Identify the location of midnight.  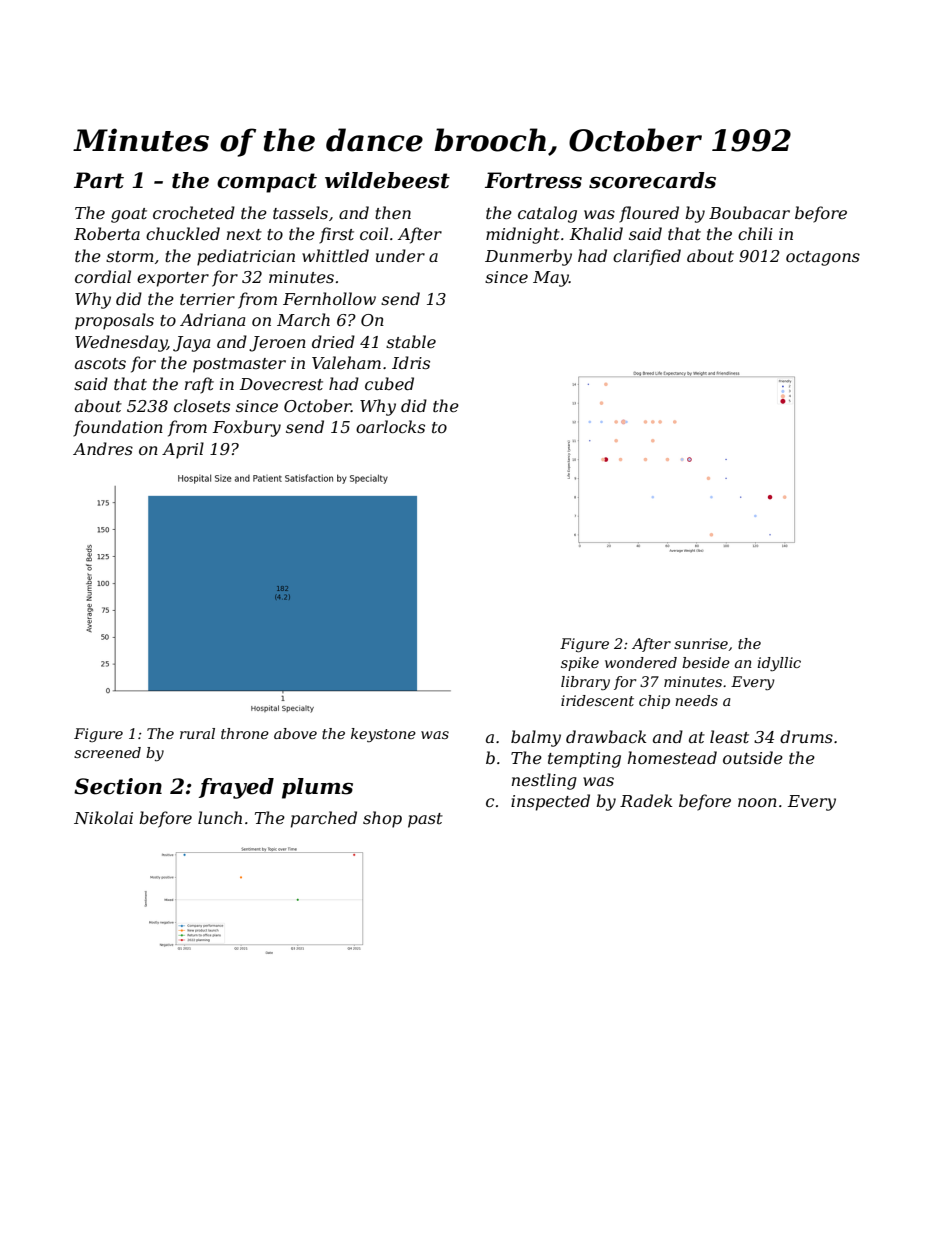
(523, 235).
